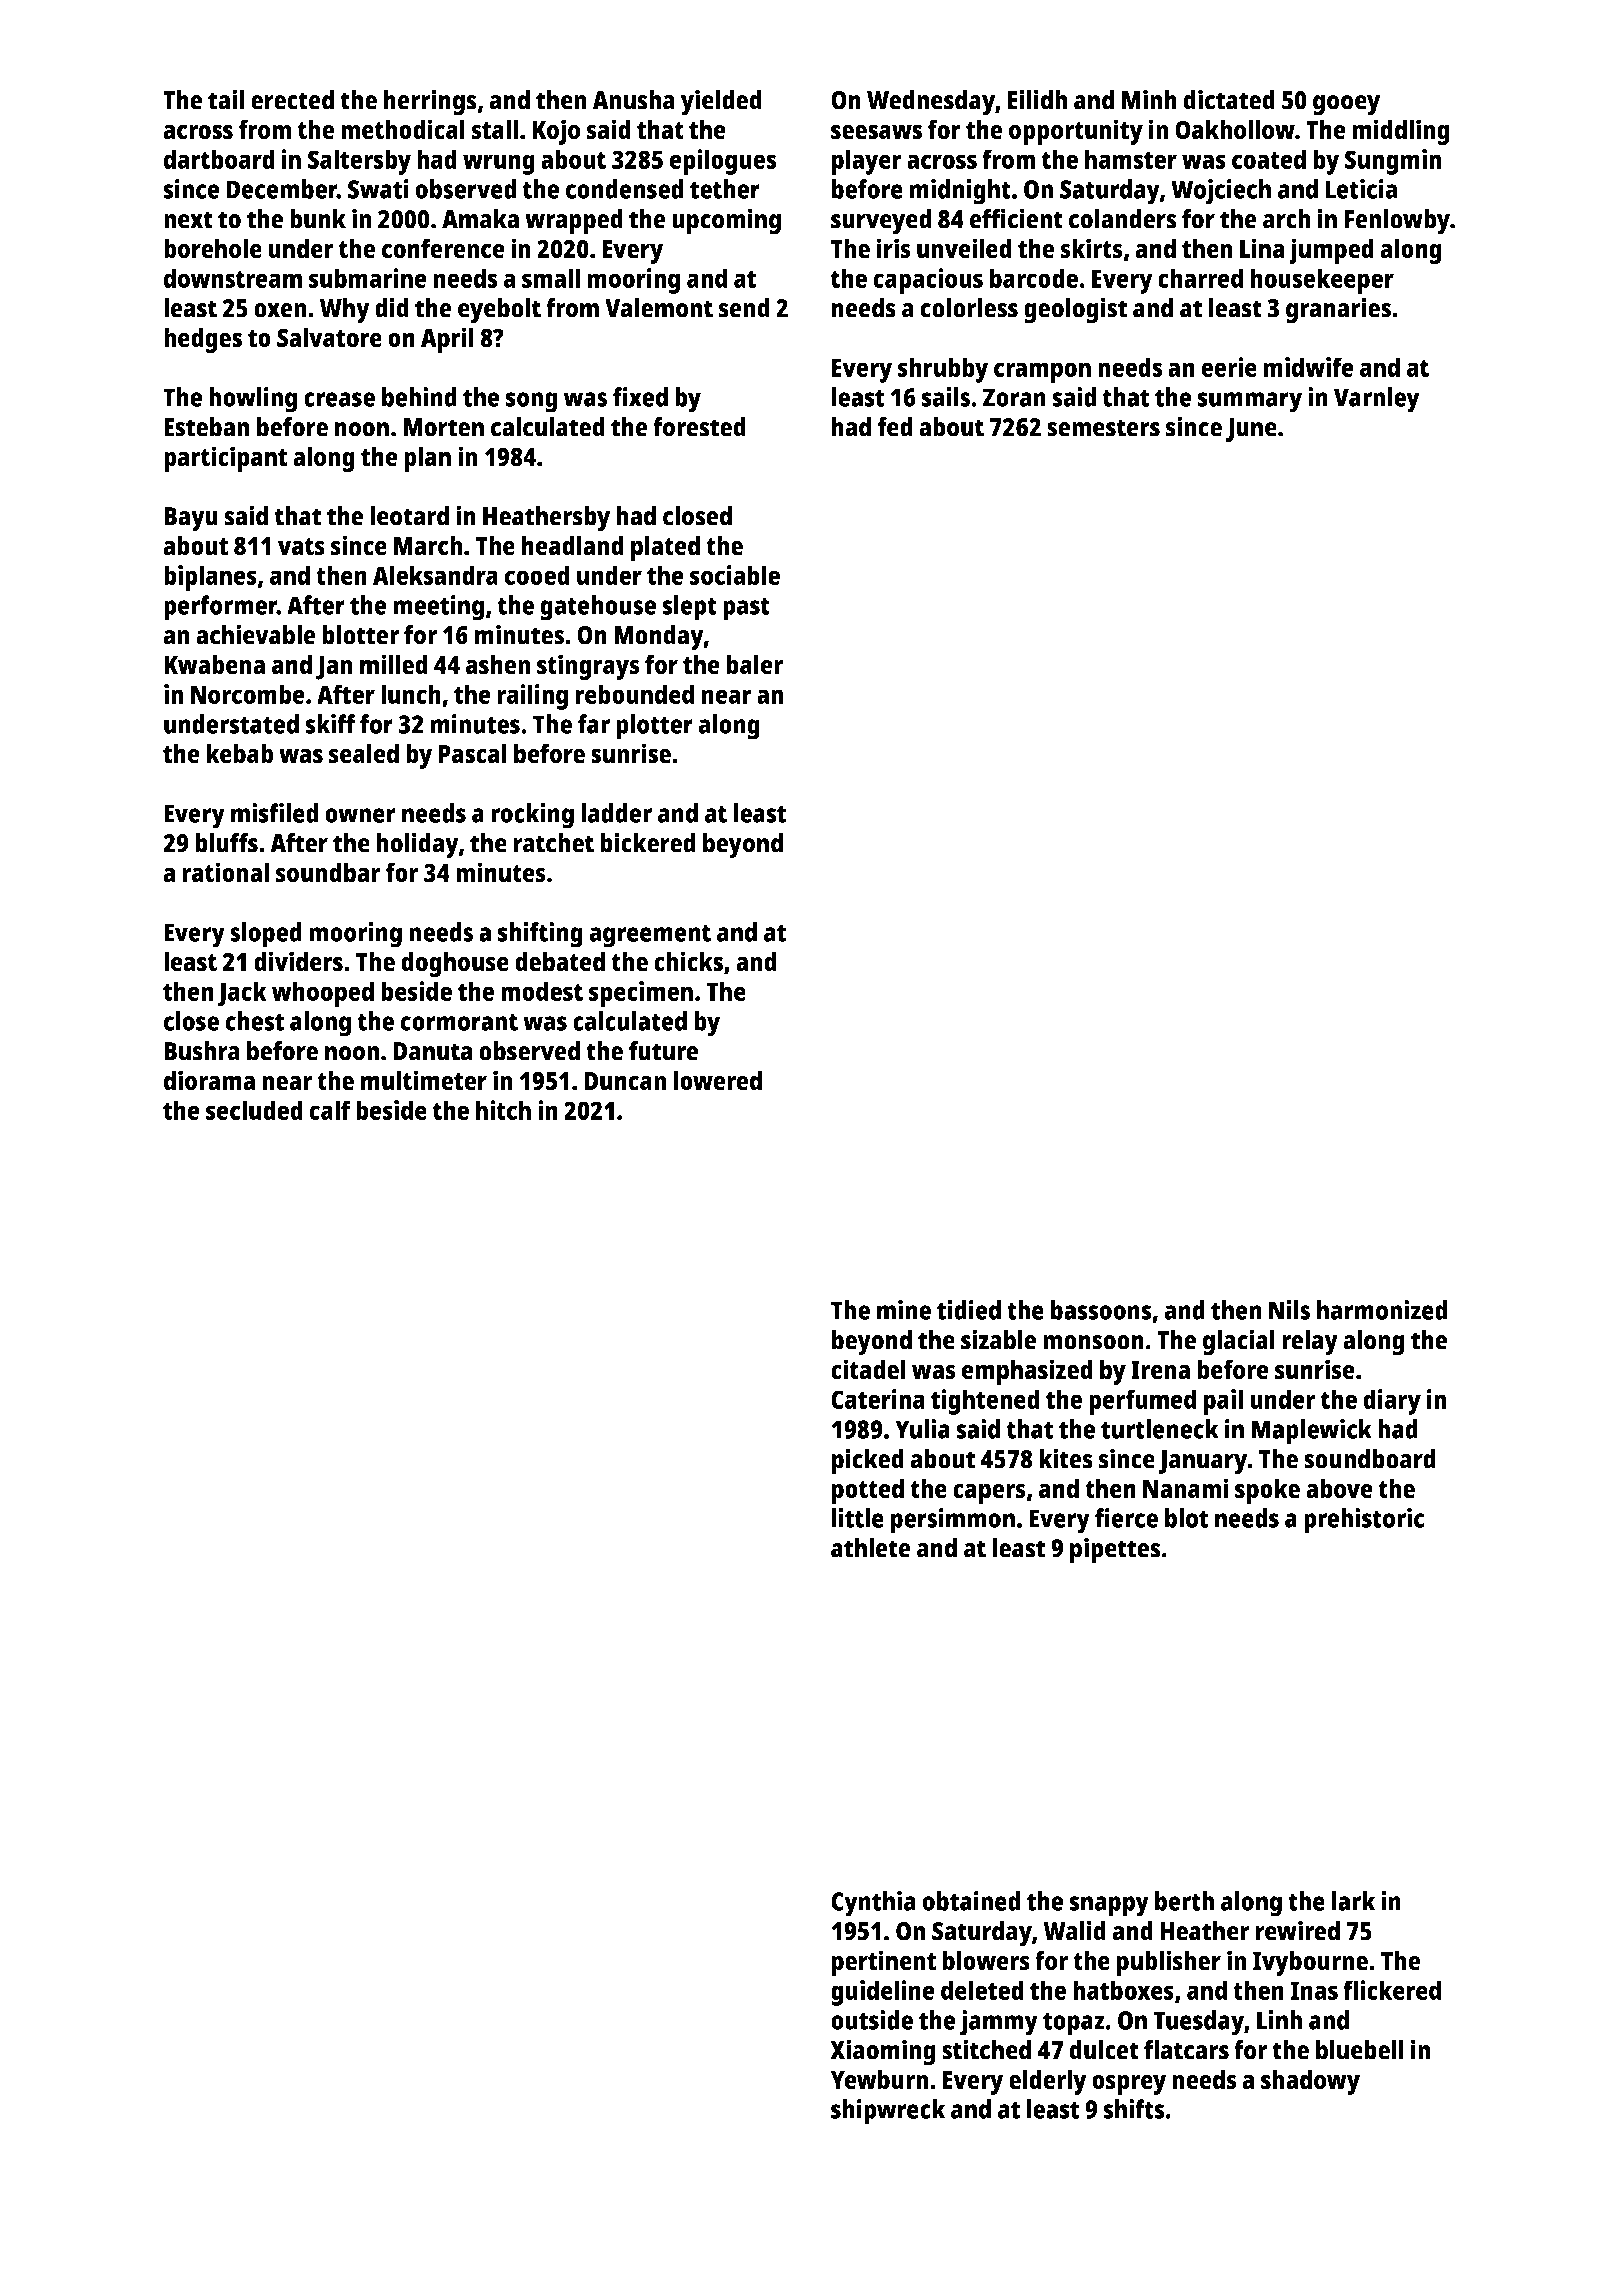 The height and width of the page is (2292, 1620). Describe the element at coordinates (240, 753) in the page. I see `kebab` at that location.
